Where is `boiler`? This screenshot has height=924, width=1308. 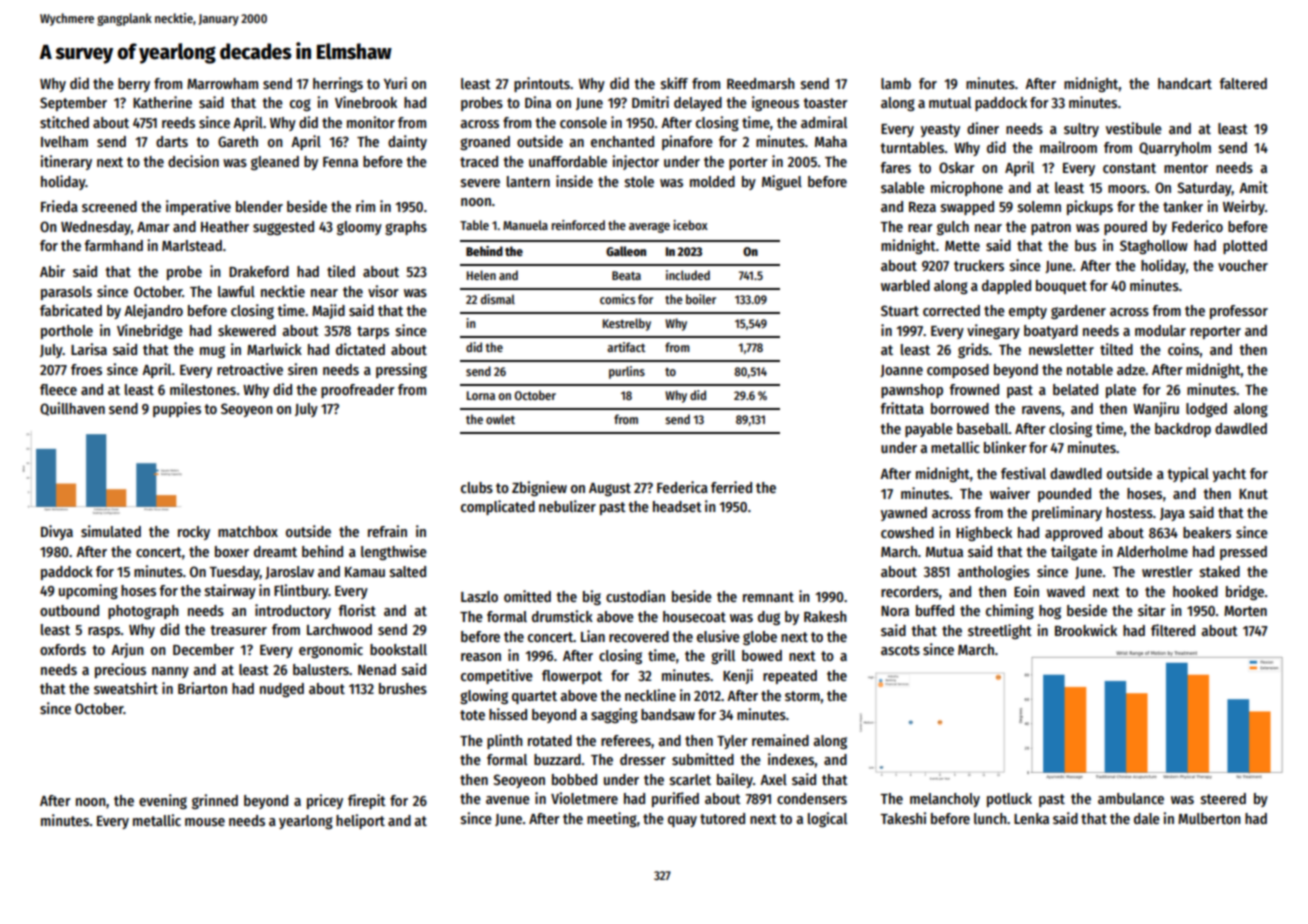
boiler is located at coordinates (701, 299).
